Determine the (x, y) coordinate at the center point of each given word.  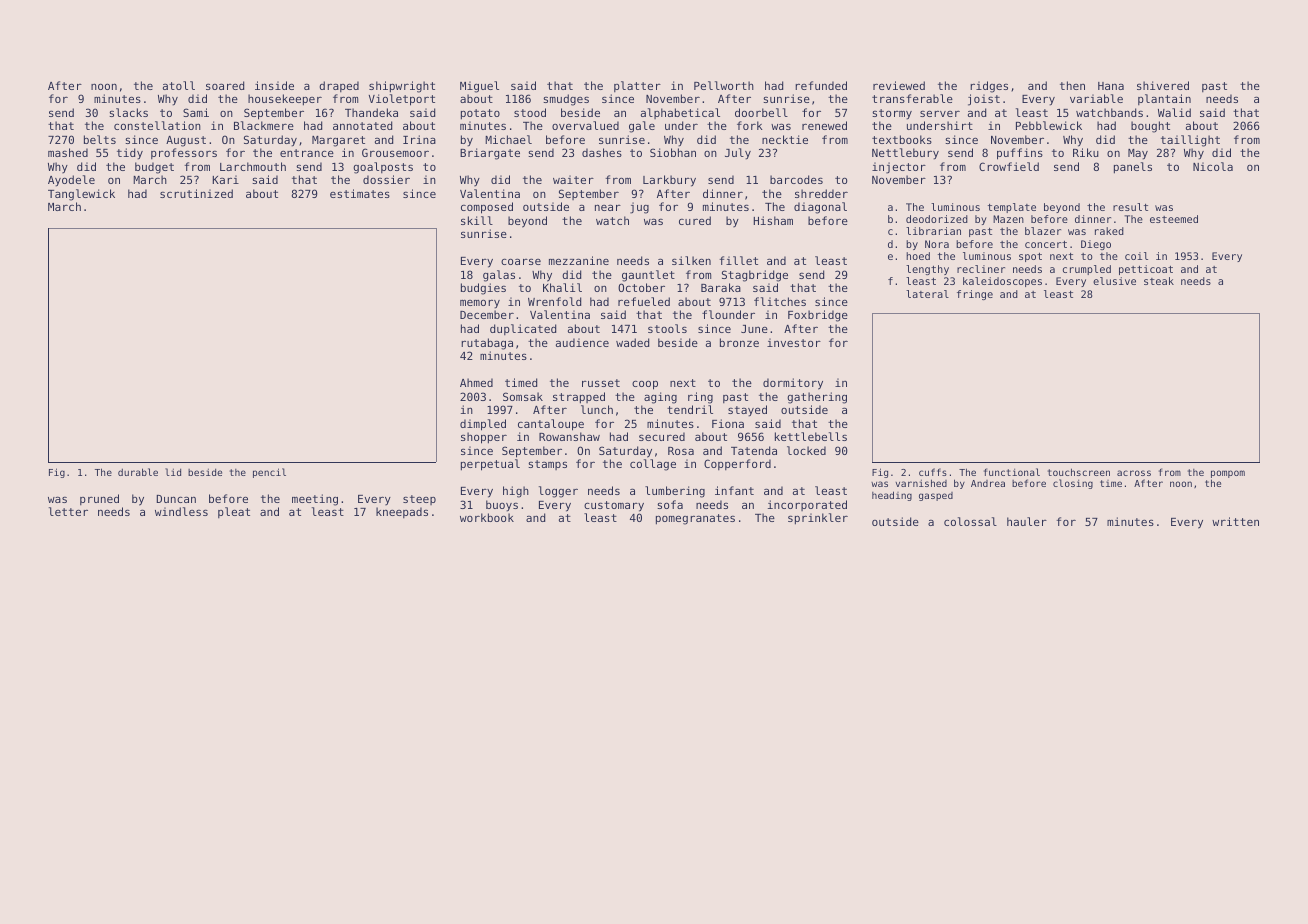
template (1012, 208)
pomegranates (695, 519)
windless (181, 511)
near (608, 207)
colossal (970, 521)
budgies (483, 289)
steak (1159, 281)
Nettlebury (905, 154)
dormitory (793, 384)
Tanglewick (81, 195)
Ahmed (476, 382)
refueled (644, 301)
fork (750, 125)
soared (225, 85)
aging (660, 398)
